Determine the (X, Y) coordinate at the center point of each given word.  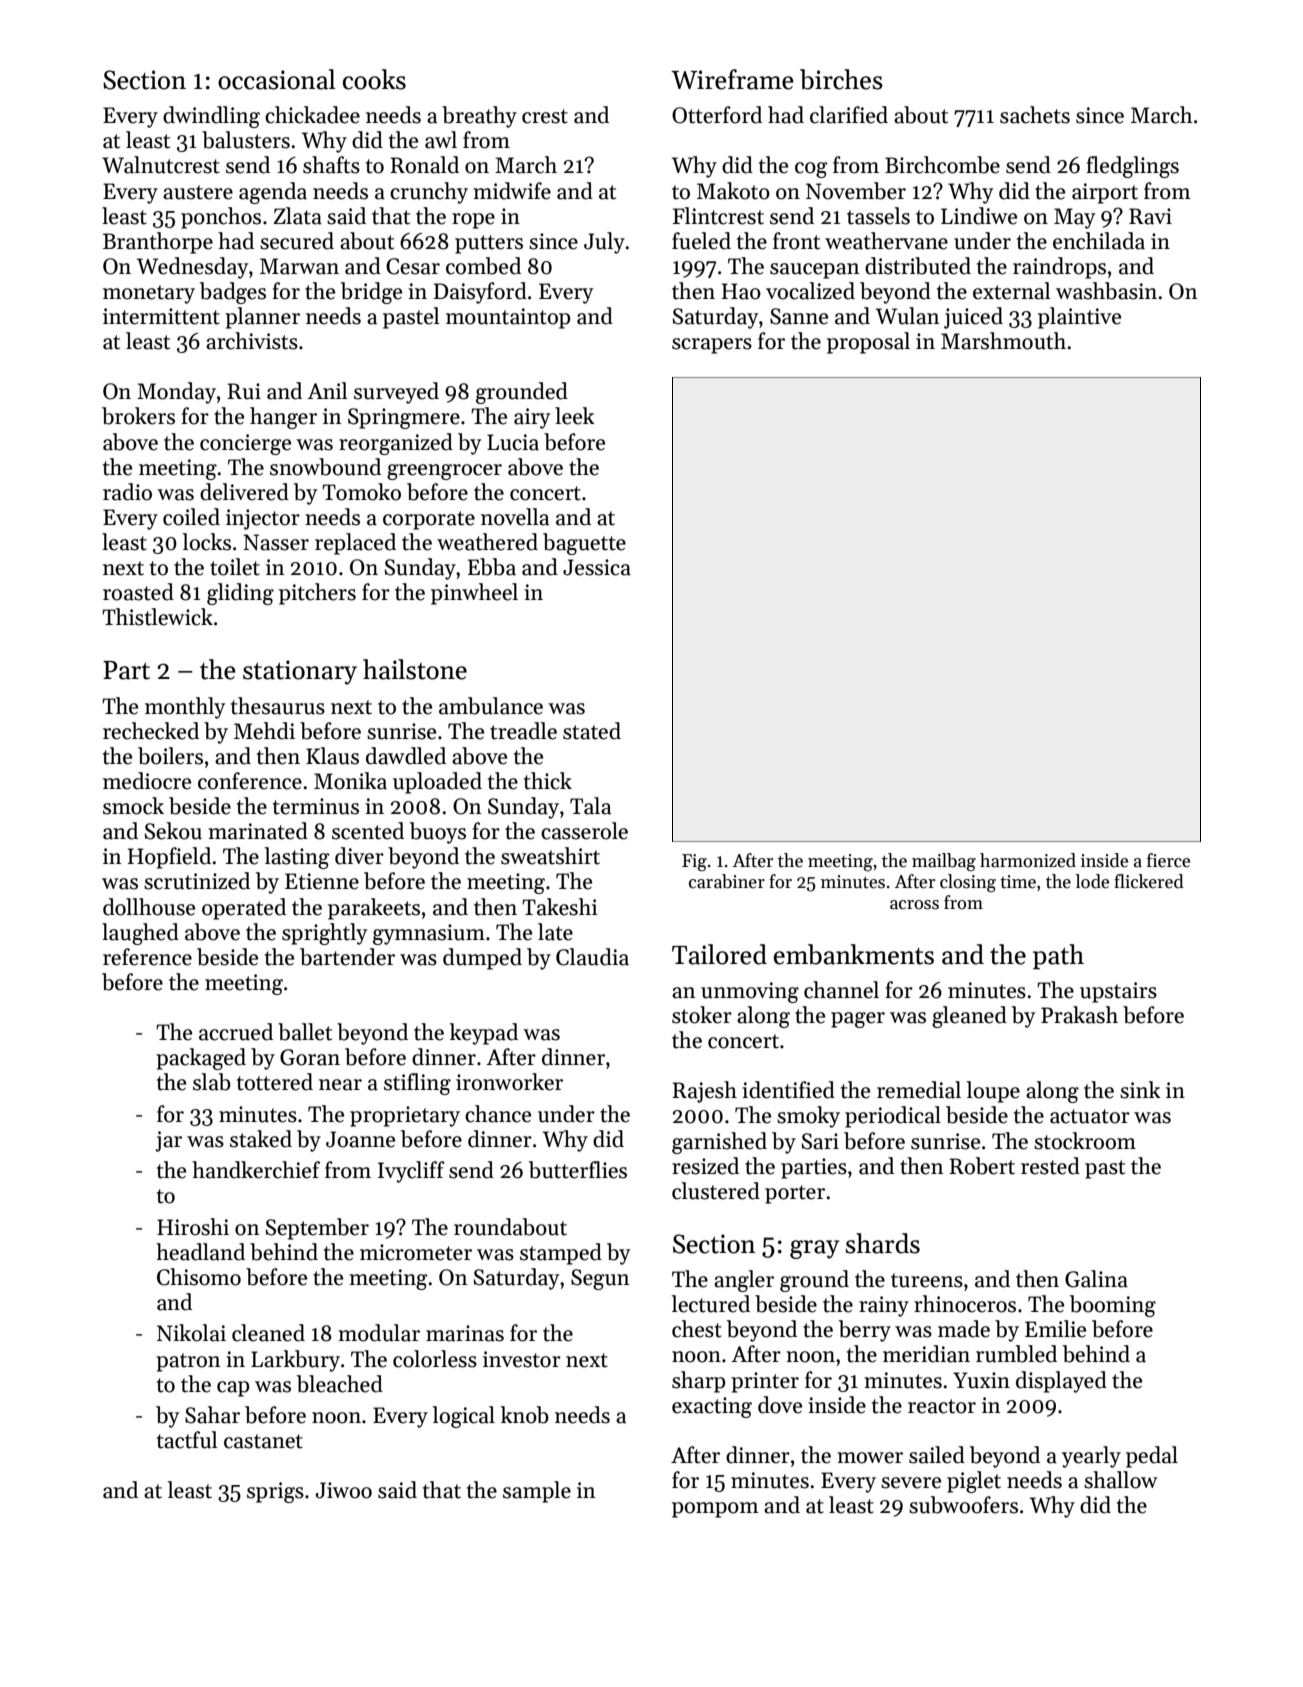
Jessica (597, 567)
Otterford (717, 115)
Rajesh (704, 1092)
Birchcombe (942, 165)
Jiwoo (344, 1490)
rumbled (1016, 1354)
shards (883, 1243)
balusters (246, 140)
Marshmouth (1003, 341)
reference (147, 957)
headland (200, 1252)
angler (744, 1281)
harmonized (1028, 860)
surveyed (396, 393)
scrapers (712, 346)
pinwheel (474, 594)
